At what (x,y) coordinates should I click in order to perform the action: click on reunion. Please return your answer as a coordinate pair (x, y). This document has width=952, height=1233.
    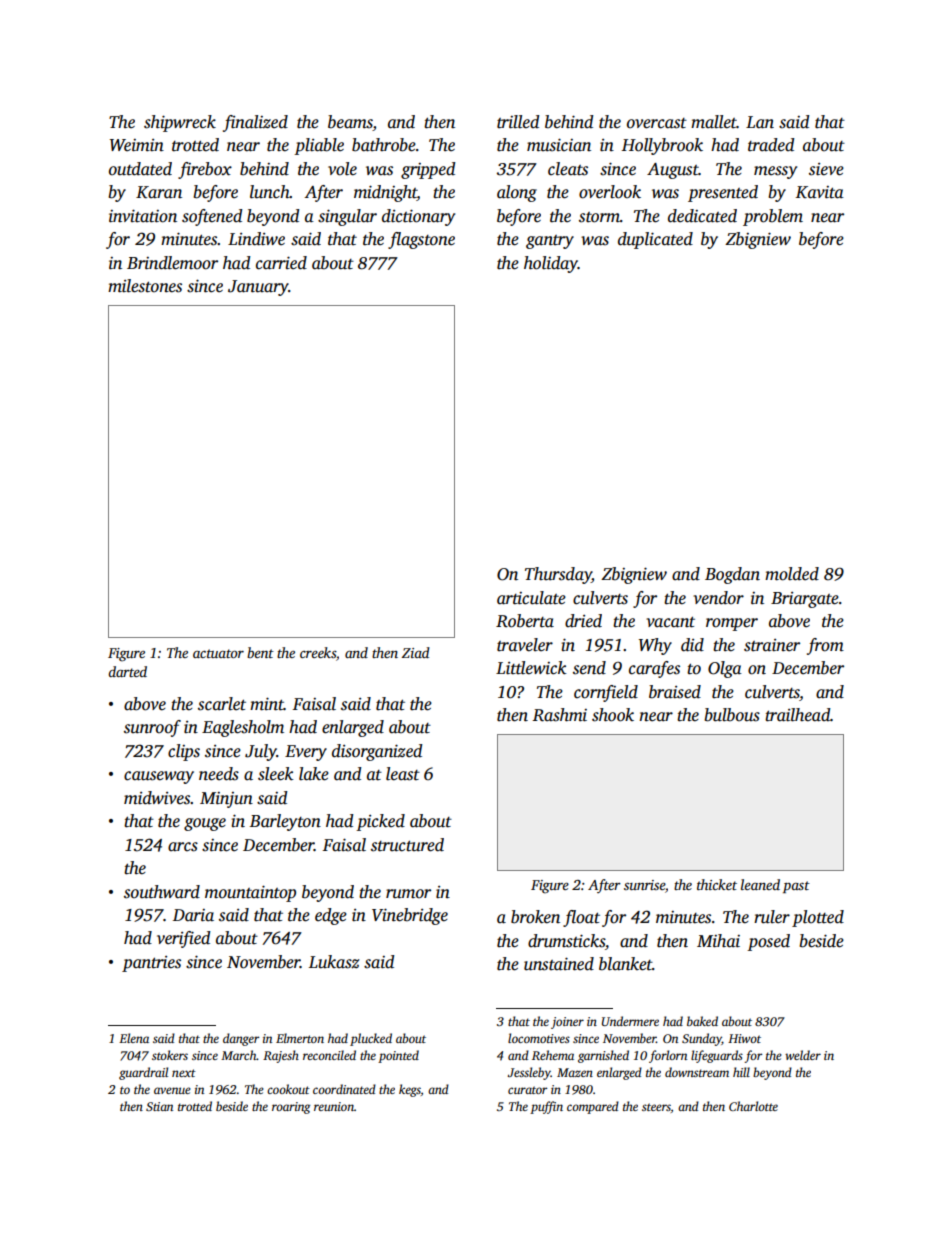
    Looking at the image, I should click on (334, 1106).
